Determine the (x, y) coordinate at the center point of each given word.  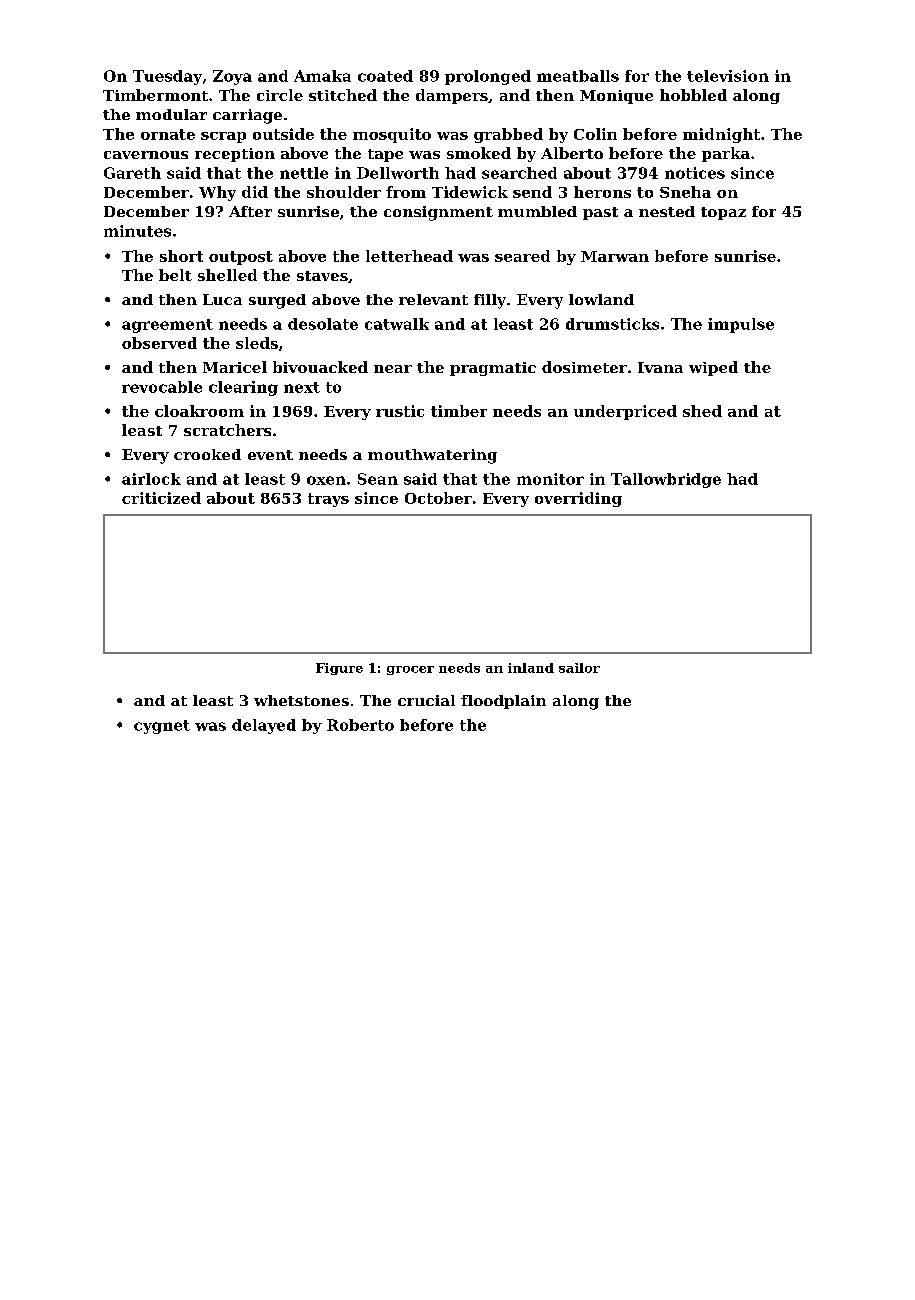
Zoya (232, 77)
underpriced (625, 412)
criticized (161, 498)
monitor (550, 479)
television (728, 76)
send (532, 192)
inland (531, 668)
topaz (723, 213)
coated (385, 76)
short (181, 256)
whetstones (301, 700)
